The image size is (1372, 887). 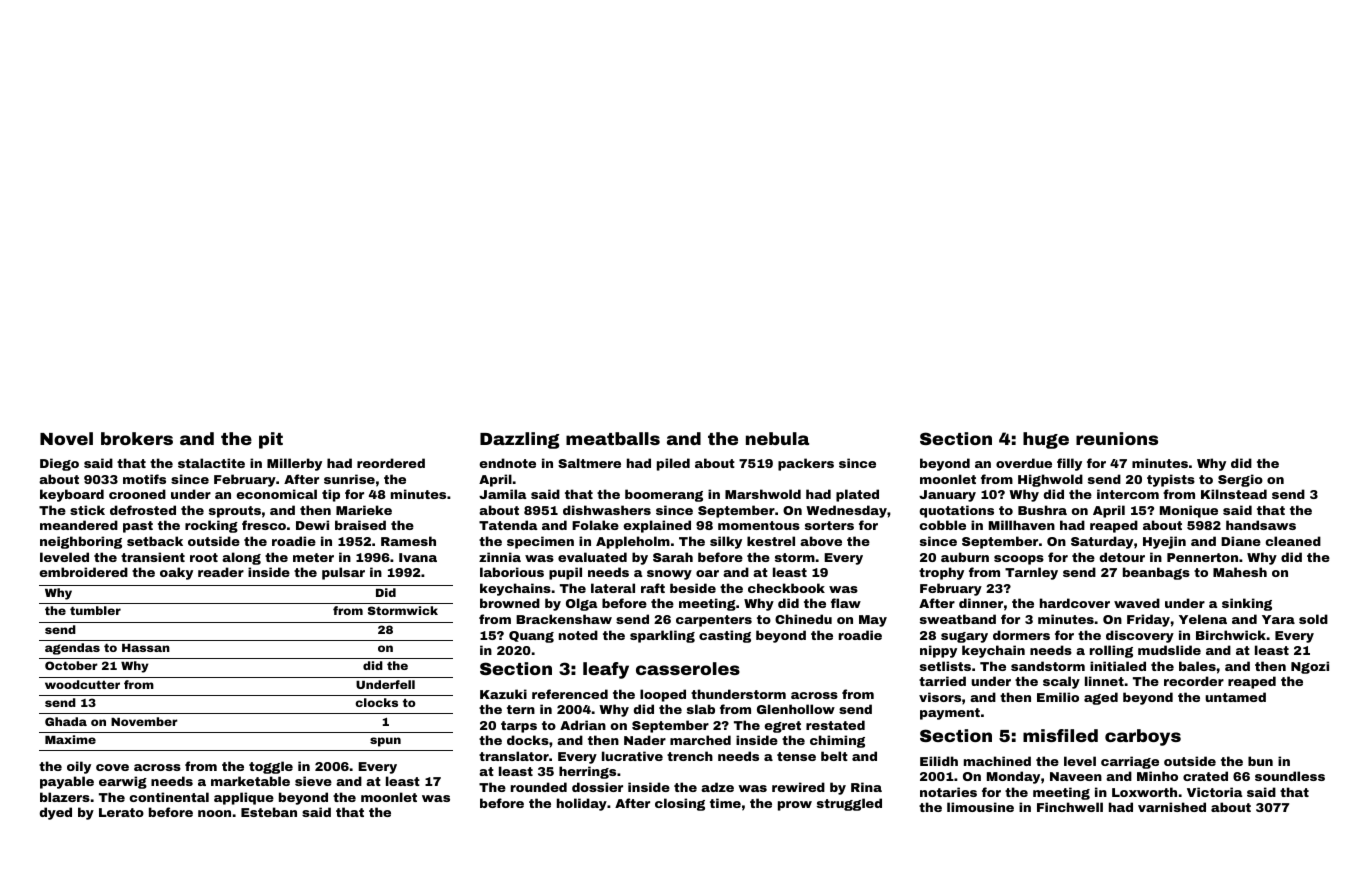 What do you see at coordinates (82, 684) in the screenshot?
I see `woodcutter` at bounding box center [82, 684].
